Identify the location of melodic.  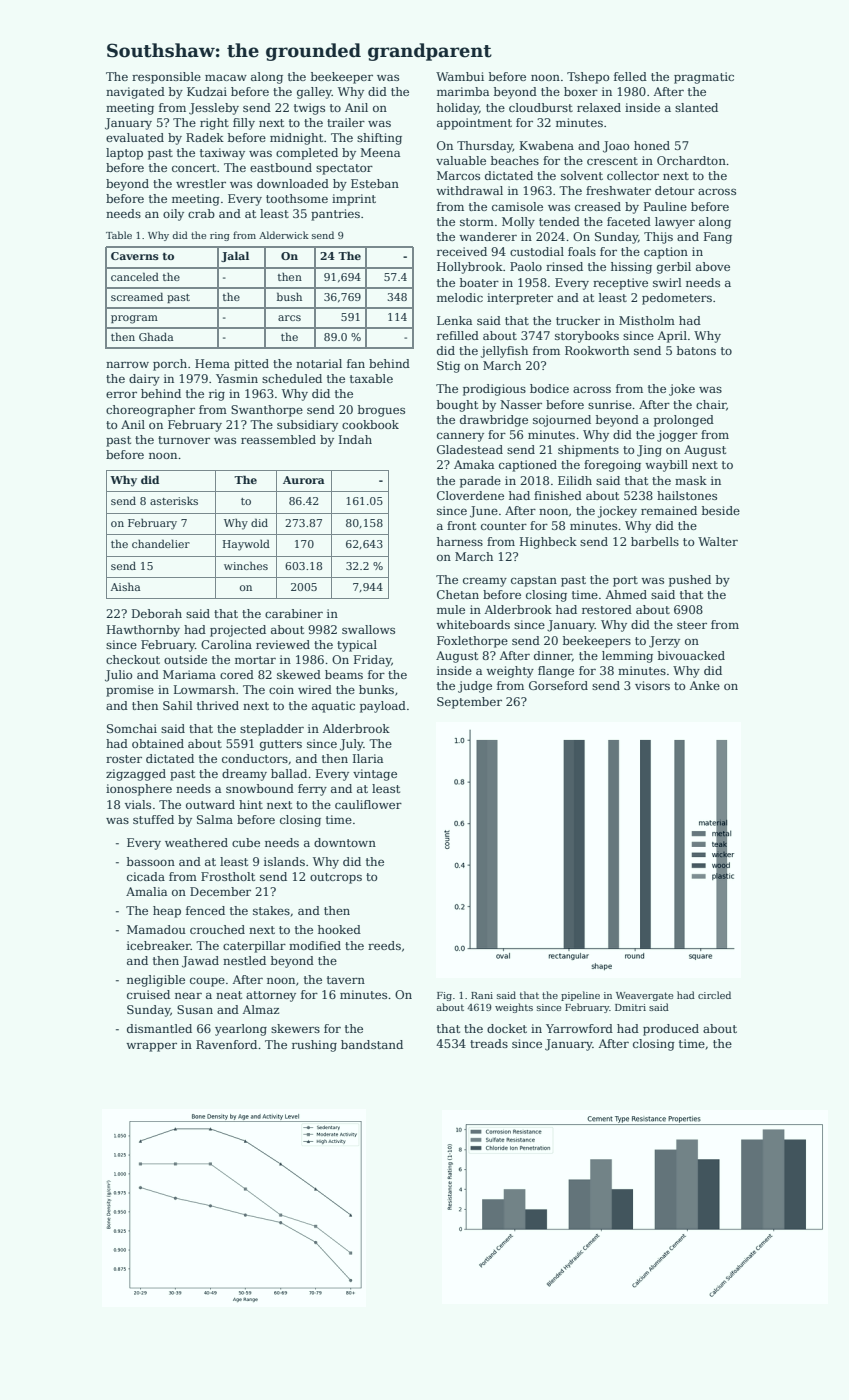
(460, 297).
